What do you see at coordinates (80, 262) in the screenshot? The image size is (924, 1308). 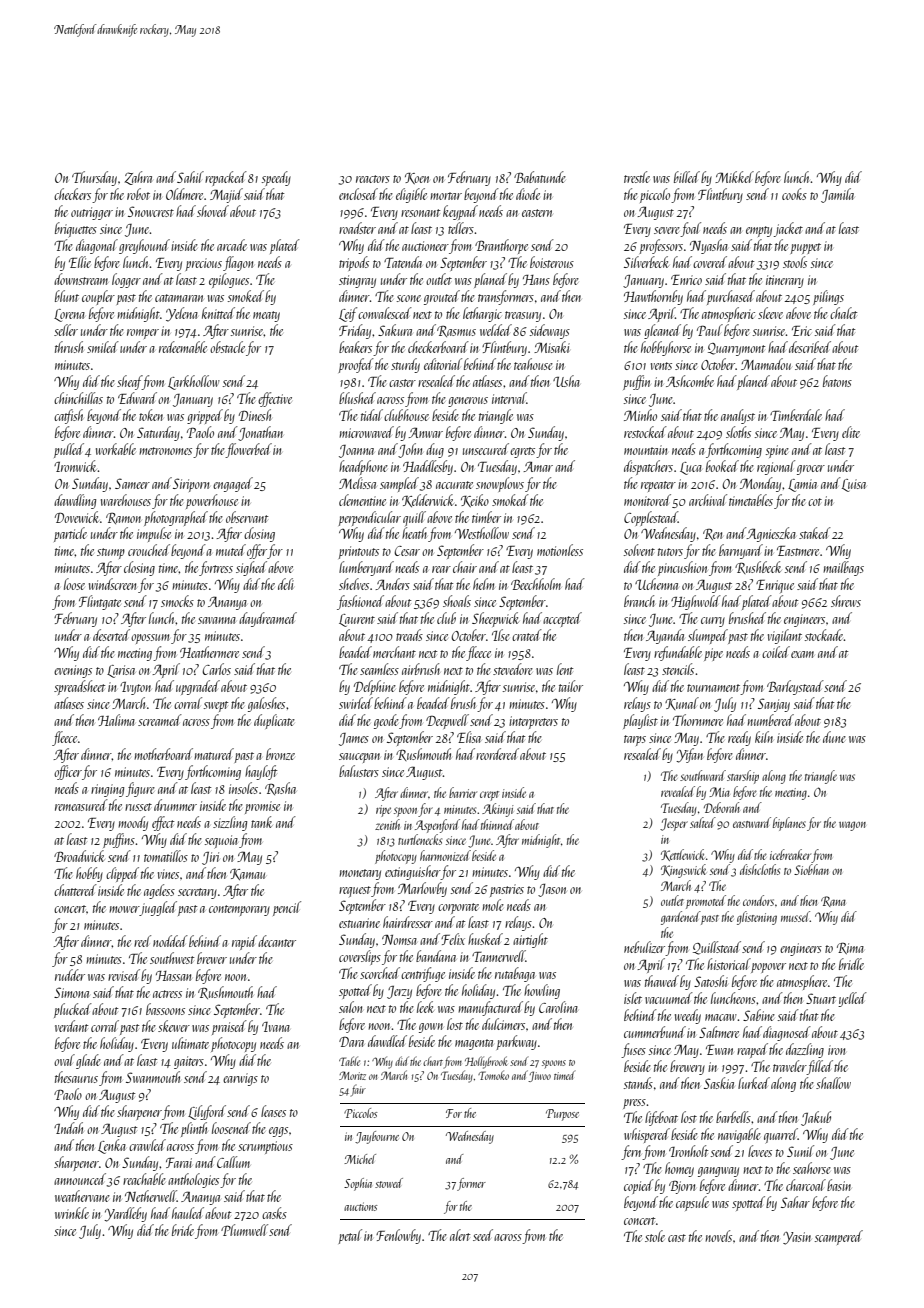 I see `Ellie` at bounding box center [80, 262].
